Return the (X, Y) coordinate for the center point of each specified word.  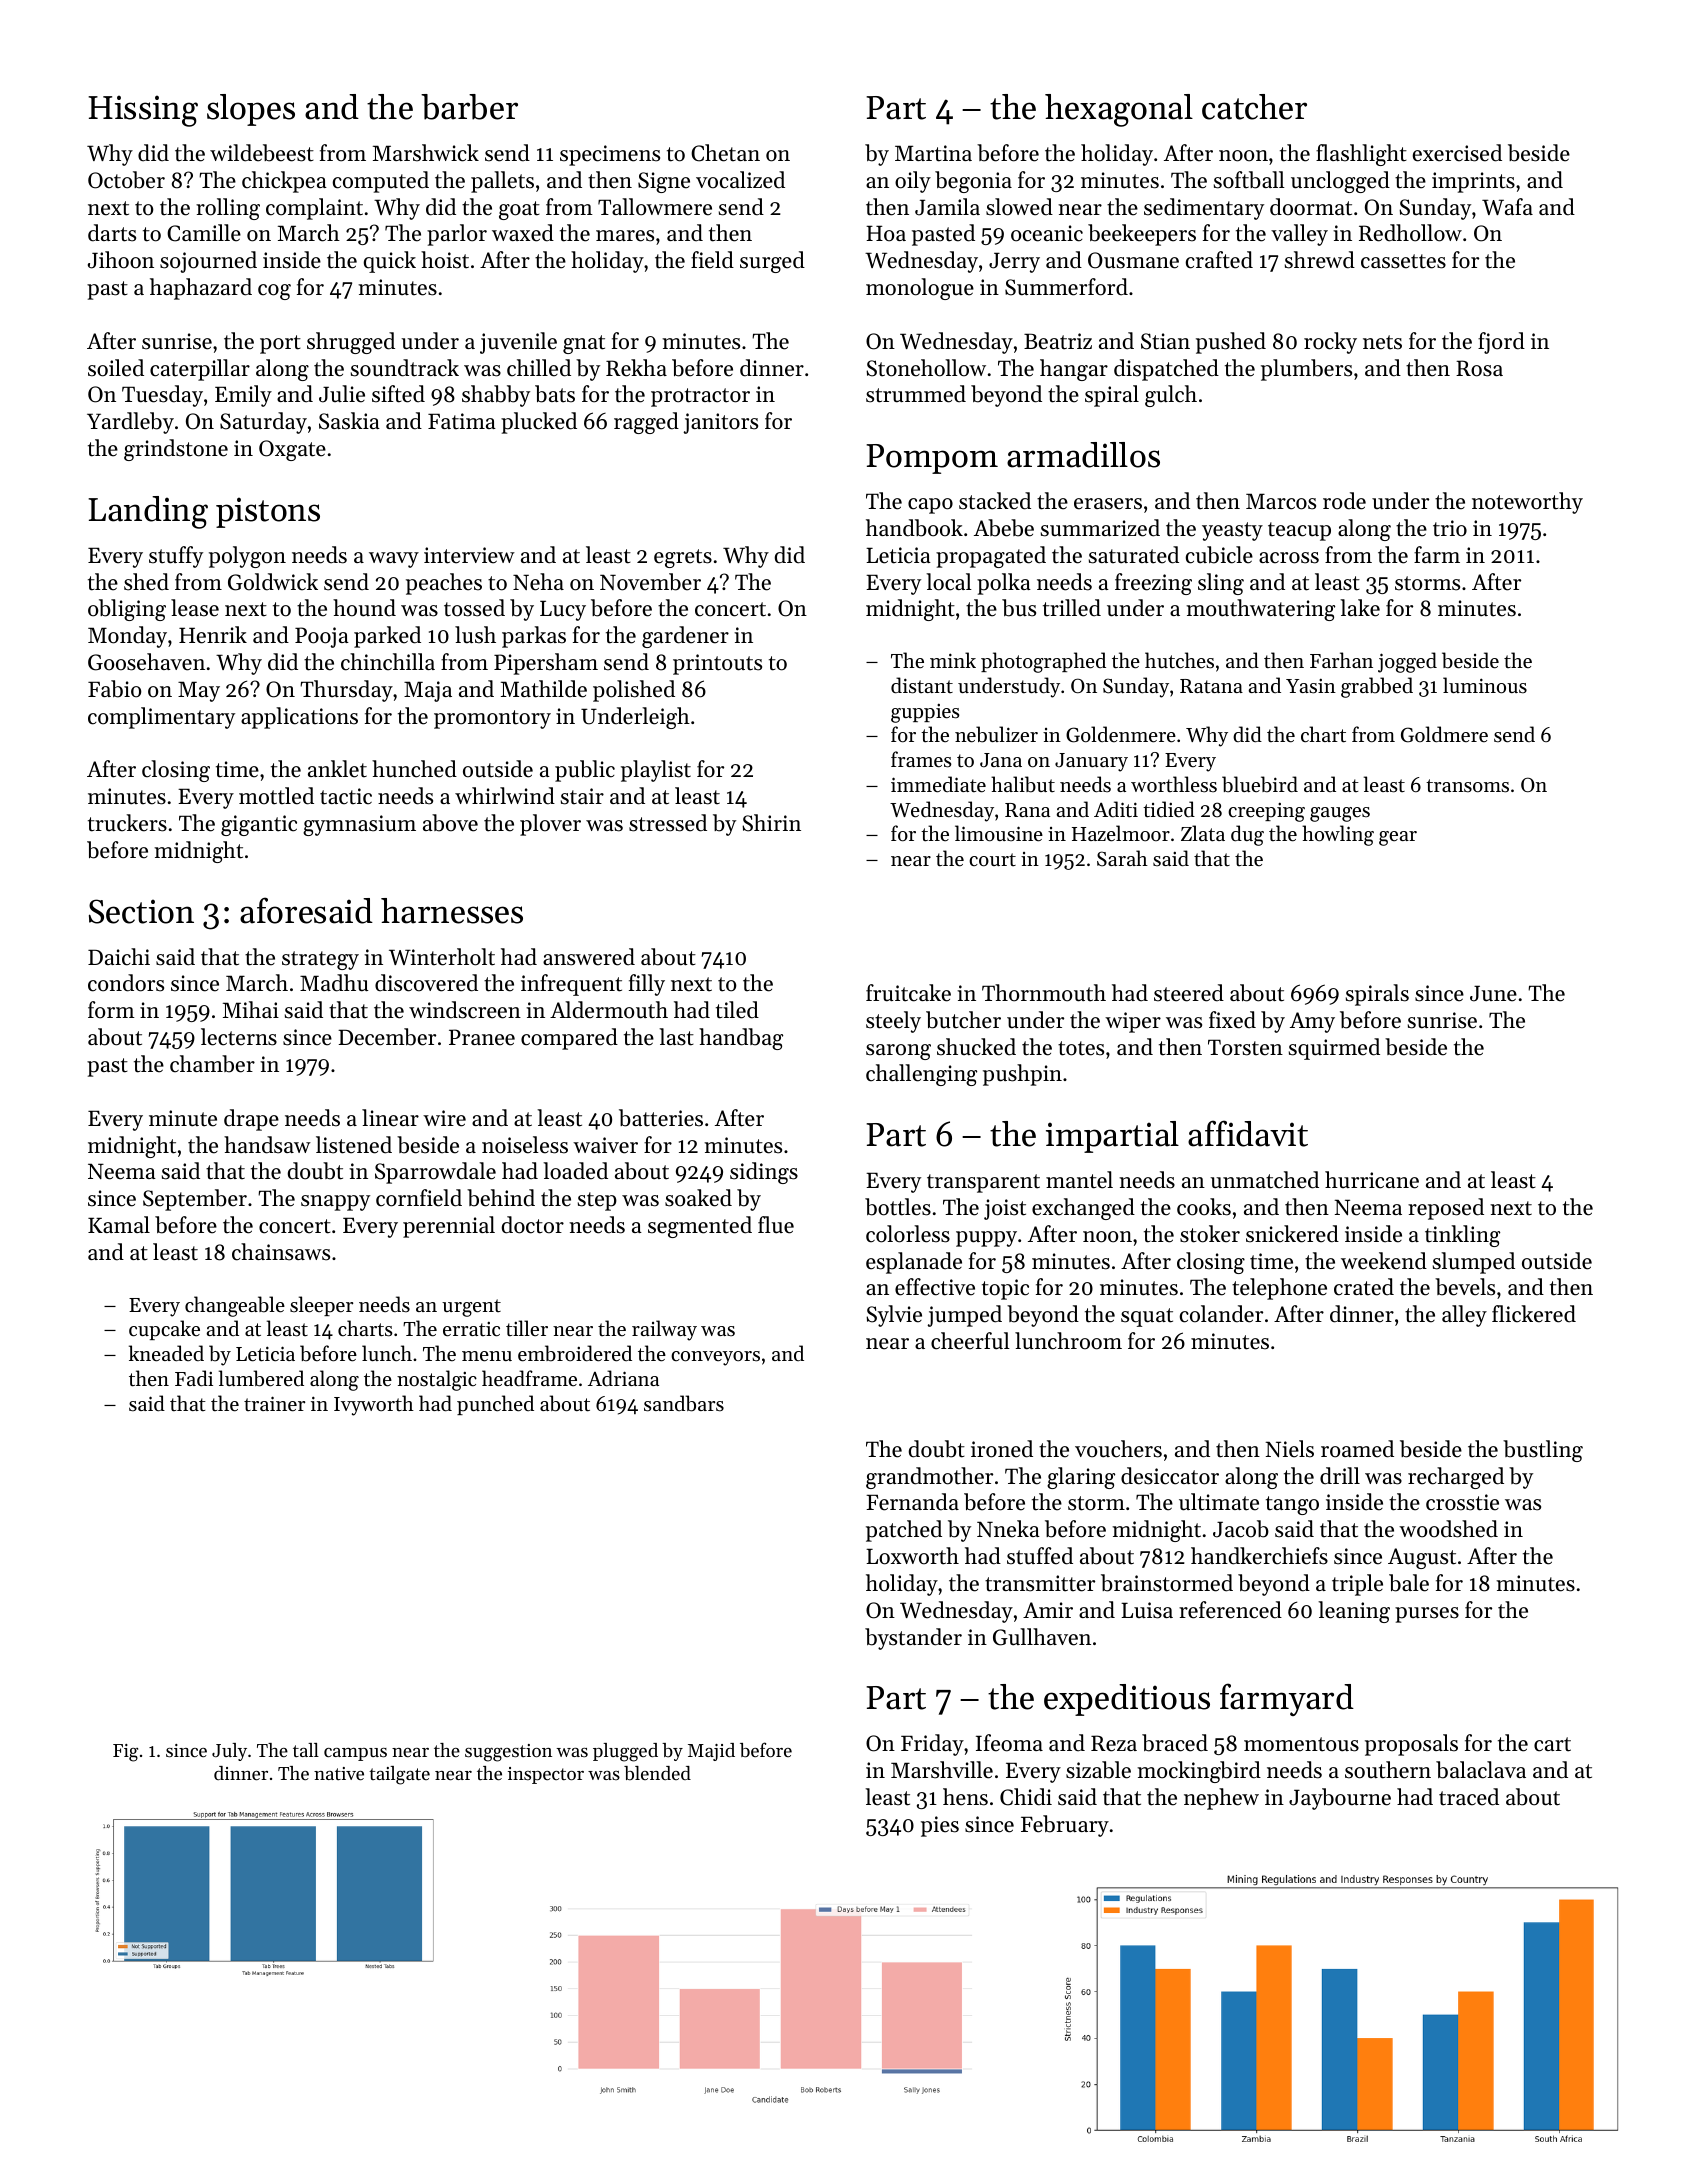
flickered (1534, 1314)
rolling (228, 209)
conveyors (715, 1358)
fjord (1501, 343)
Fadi (194, 1378)
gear (1398, 838)
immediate (938, 784)
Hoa (886, 233)
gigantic (259, 825)
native (339, 1773)
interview (469, 555)
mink (953, 660)
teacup (1299, 531)
